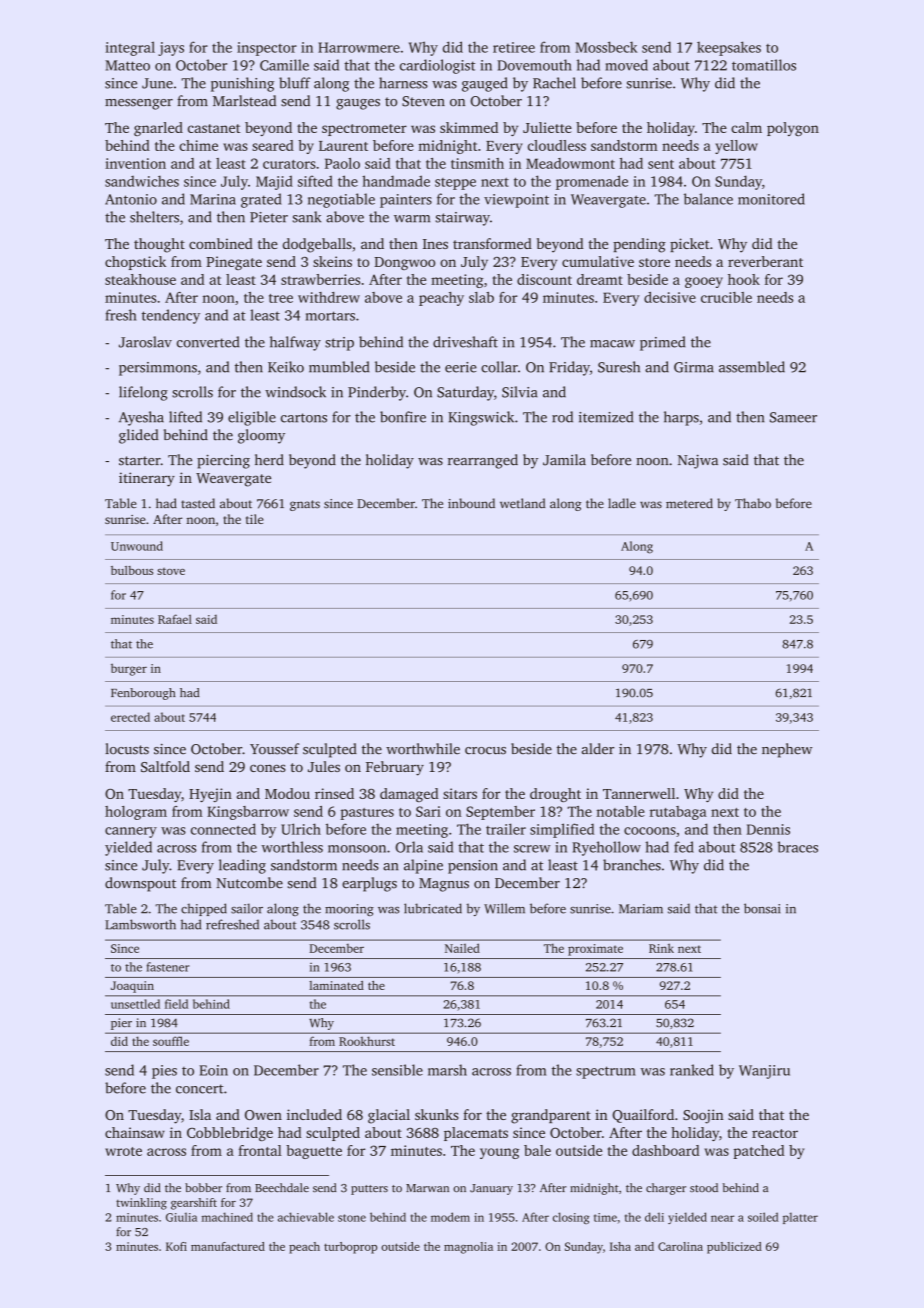 The height and width of the image is (1308, 924). What do you see at coordinates (729, 48) in the image?
I see `keepsakes` at bounding box center [729, 48].
